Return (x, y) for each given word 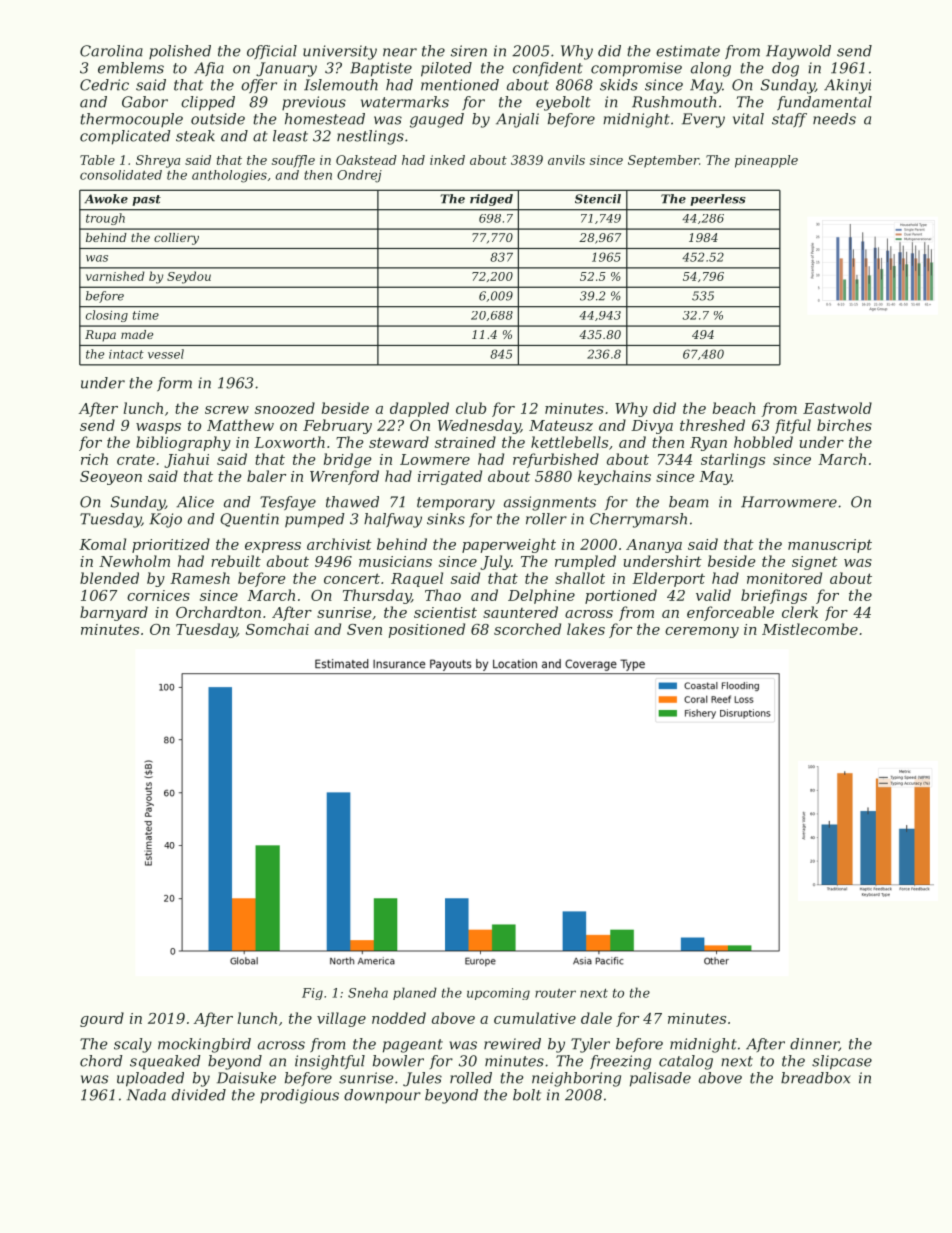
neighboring (576, 1079)
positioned (427, 630)
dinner (814, 1044)
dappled (419, 409)
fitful (793, 426)
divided (199, 1095)
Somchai (277, 629)
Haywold (798, 52)
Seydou (189, 277)
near (400, 52)
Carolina (111, 51)
